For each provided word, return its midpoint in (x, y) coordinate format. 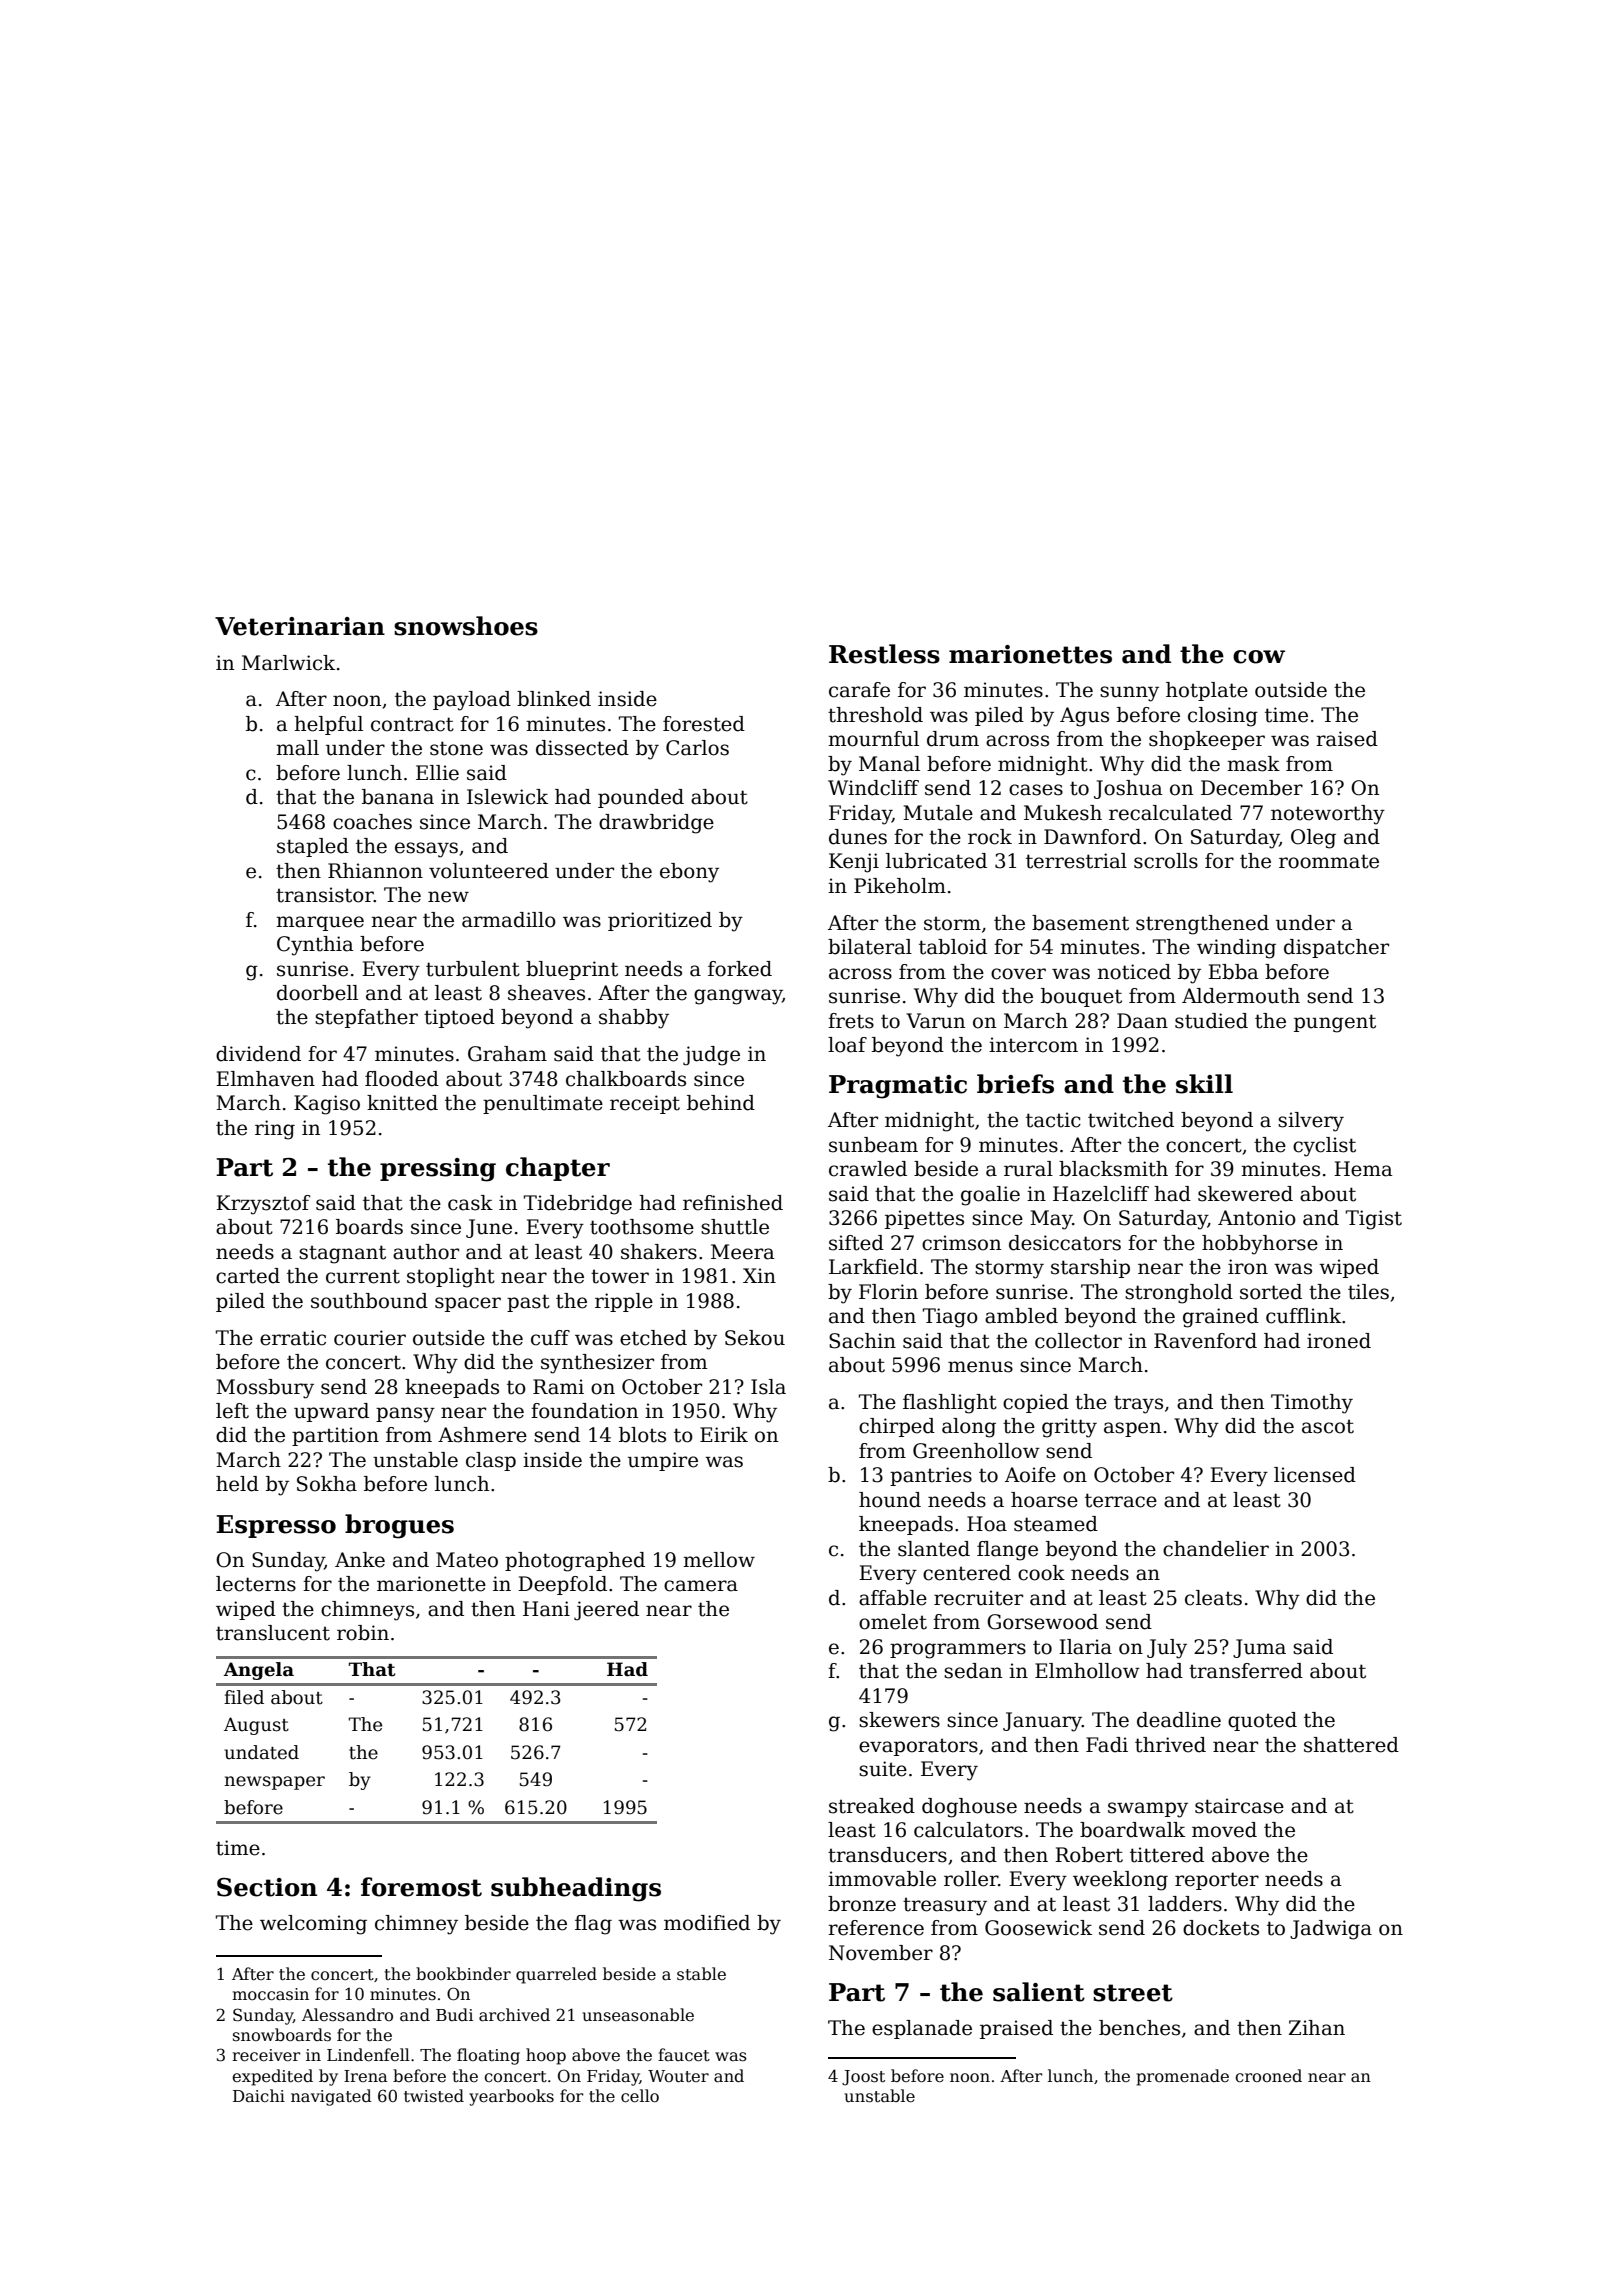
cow (1259, 657)
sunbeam (873, 1145)
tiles (1368, 1292)
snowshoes (466, 626)
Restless (884, 654)
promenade (1182, 2077)
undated (261, 1752)
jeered (606, 1611)
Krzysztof (263, 1205)
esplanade (922, 2029)
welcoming (313, 1925)
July (1167, 1649)
